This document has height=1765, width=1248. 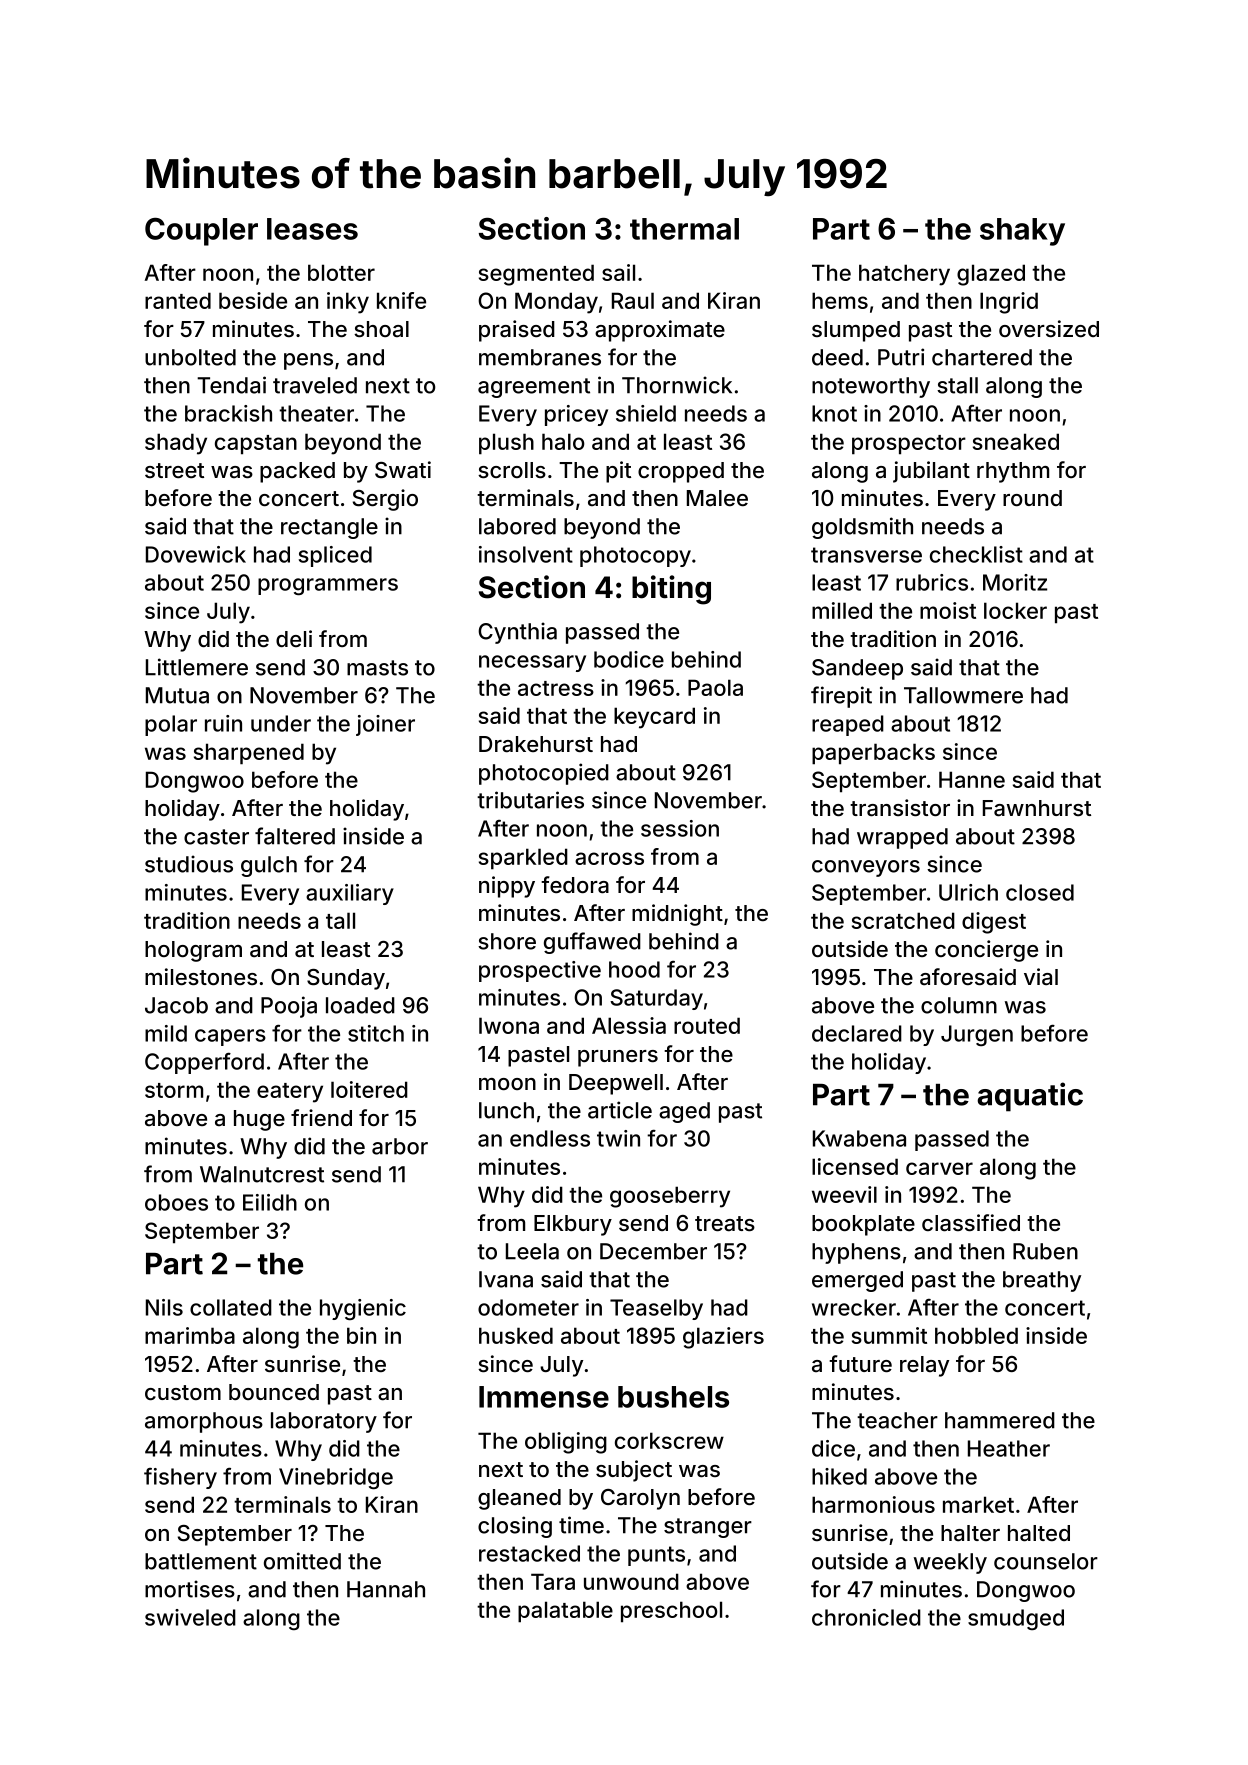 I want to click on thermal, so click(x=684, y=229).
